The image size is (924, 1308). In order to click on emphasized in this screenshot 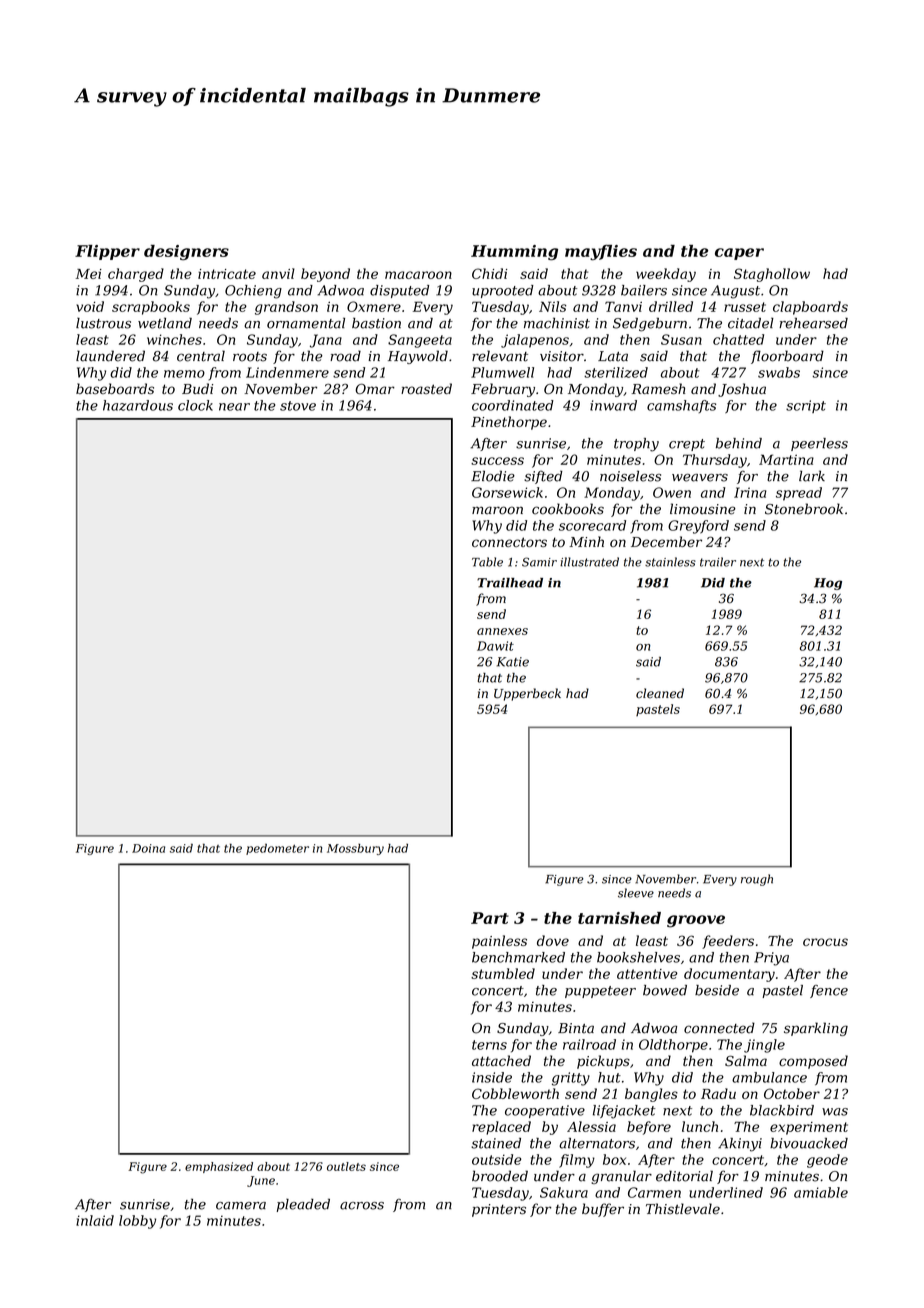, I will do `click(219, 1167)`.
